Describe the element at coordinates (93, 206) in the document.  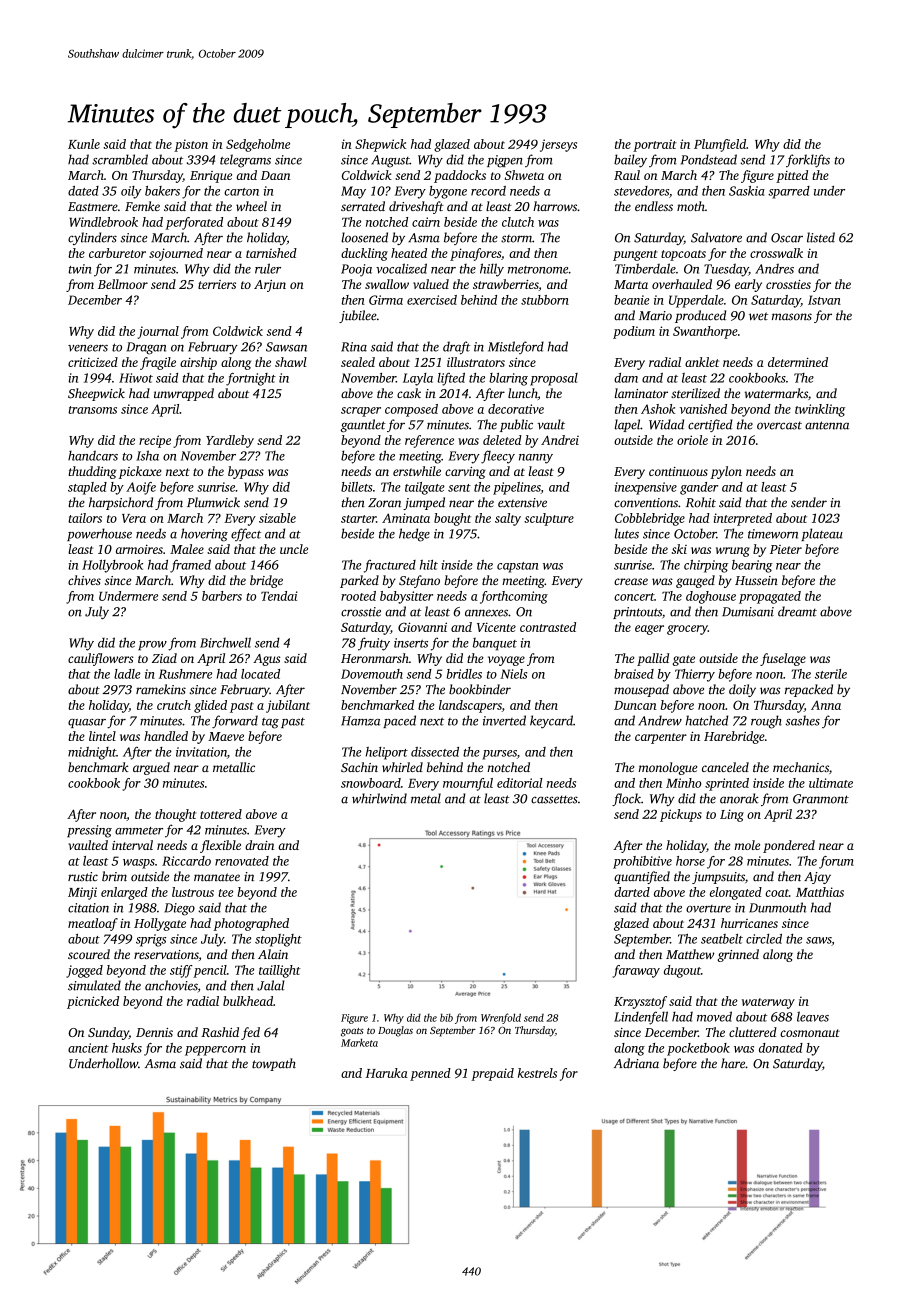
I see `Eastmere` at that location.
